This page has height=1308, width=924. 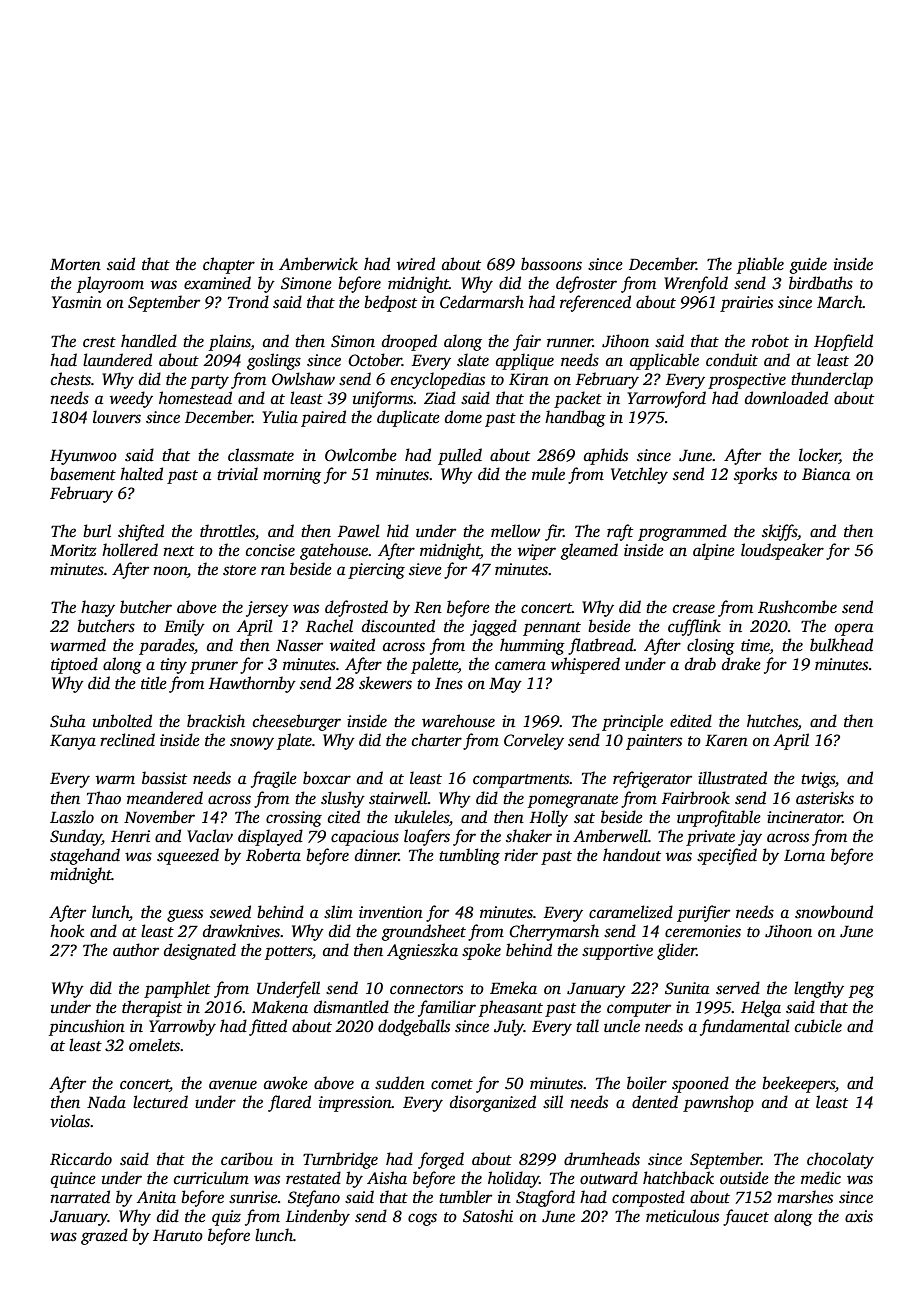 I want to click on alpine, so click(x=714, y=551).
